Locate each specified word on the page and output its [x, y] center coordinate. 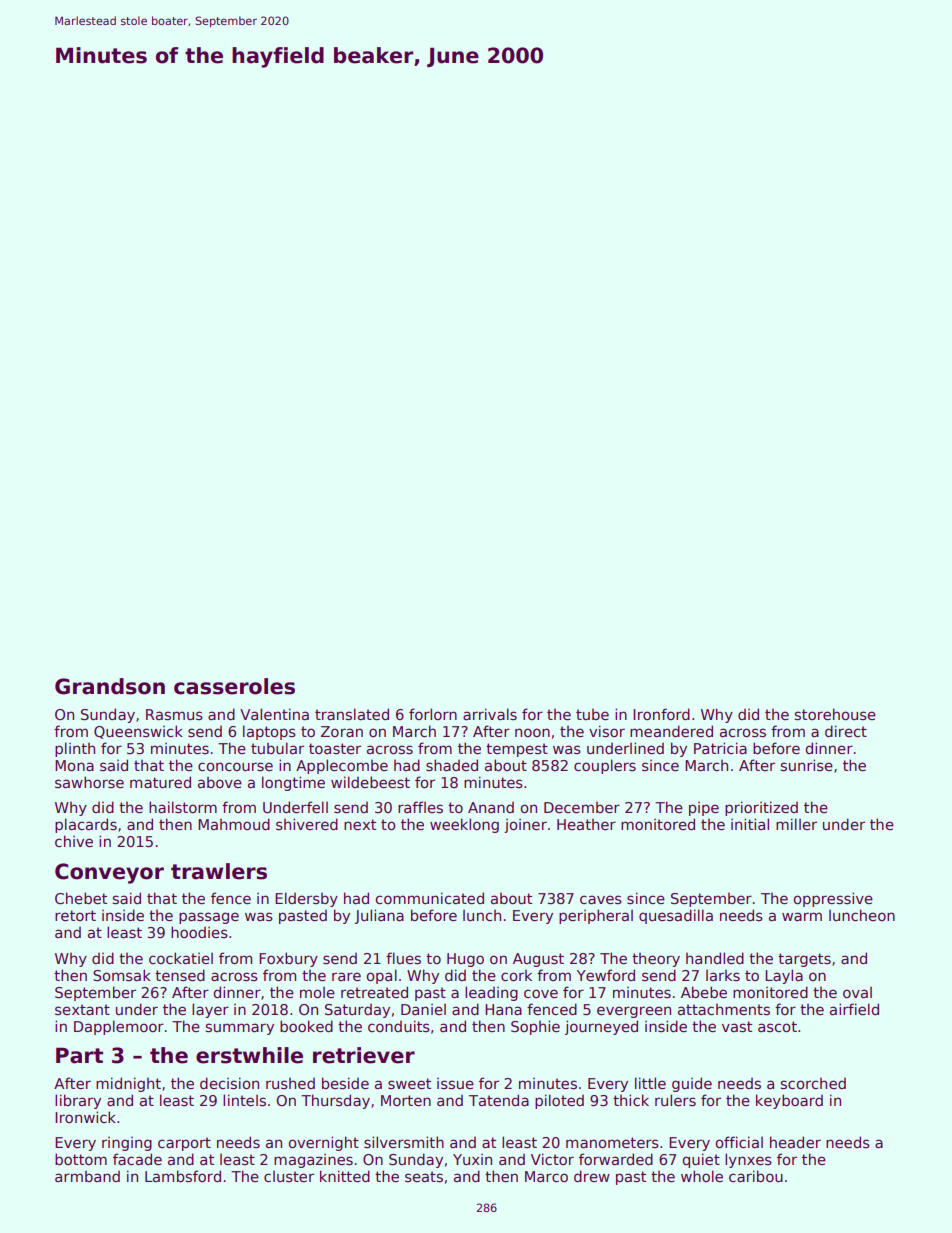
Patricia [720, 748]
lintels [244, 1100]
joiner [525, 825]
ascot [777, 1026]
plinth [75, 749]
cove [541, 993]
